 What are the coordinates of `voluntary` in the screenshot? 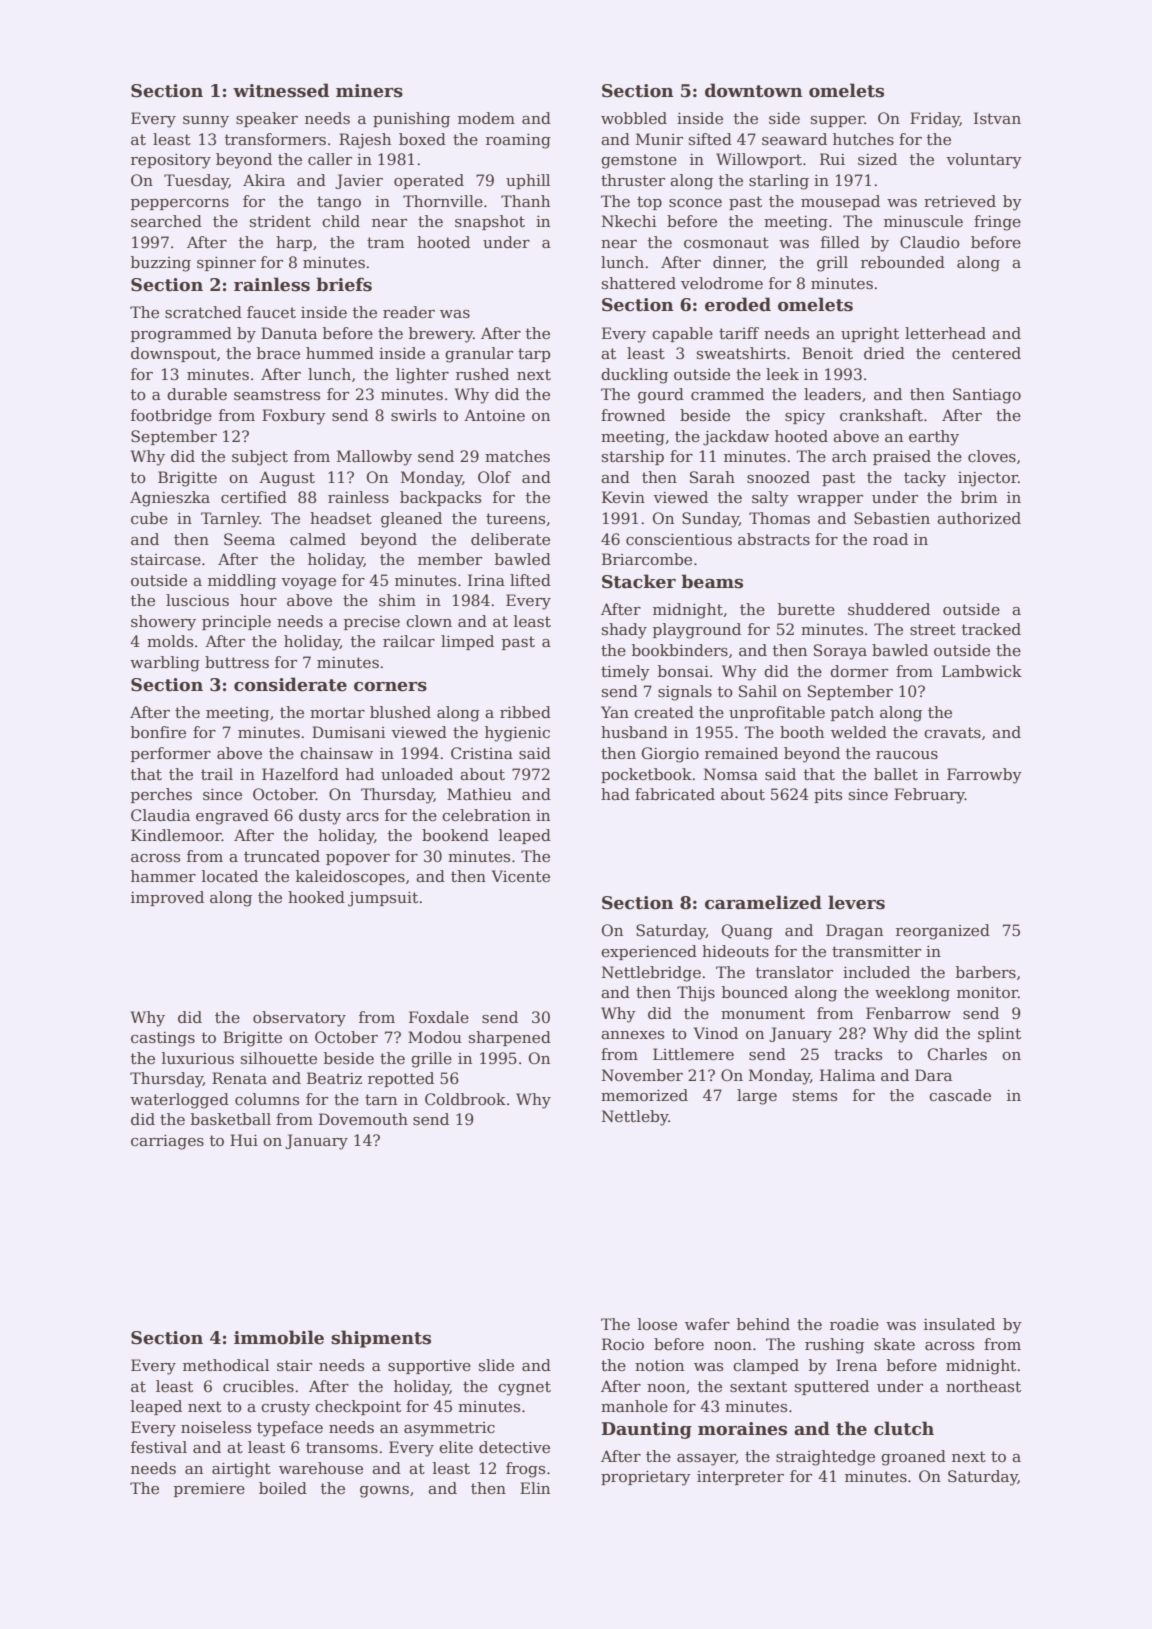 It's located at (984, 161).
